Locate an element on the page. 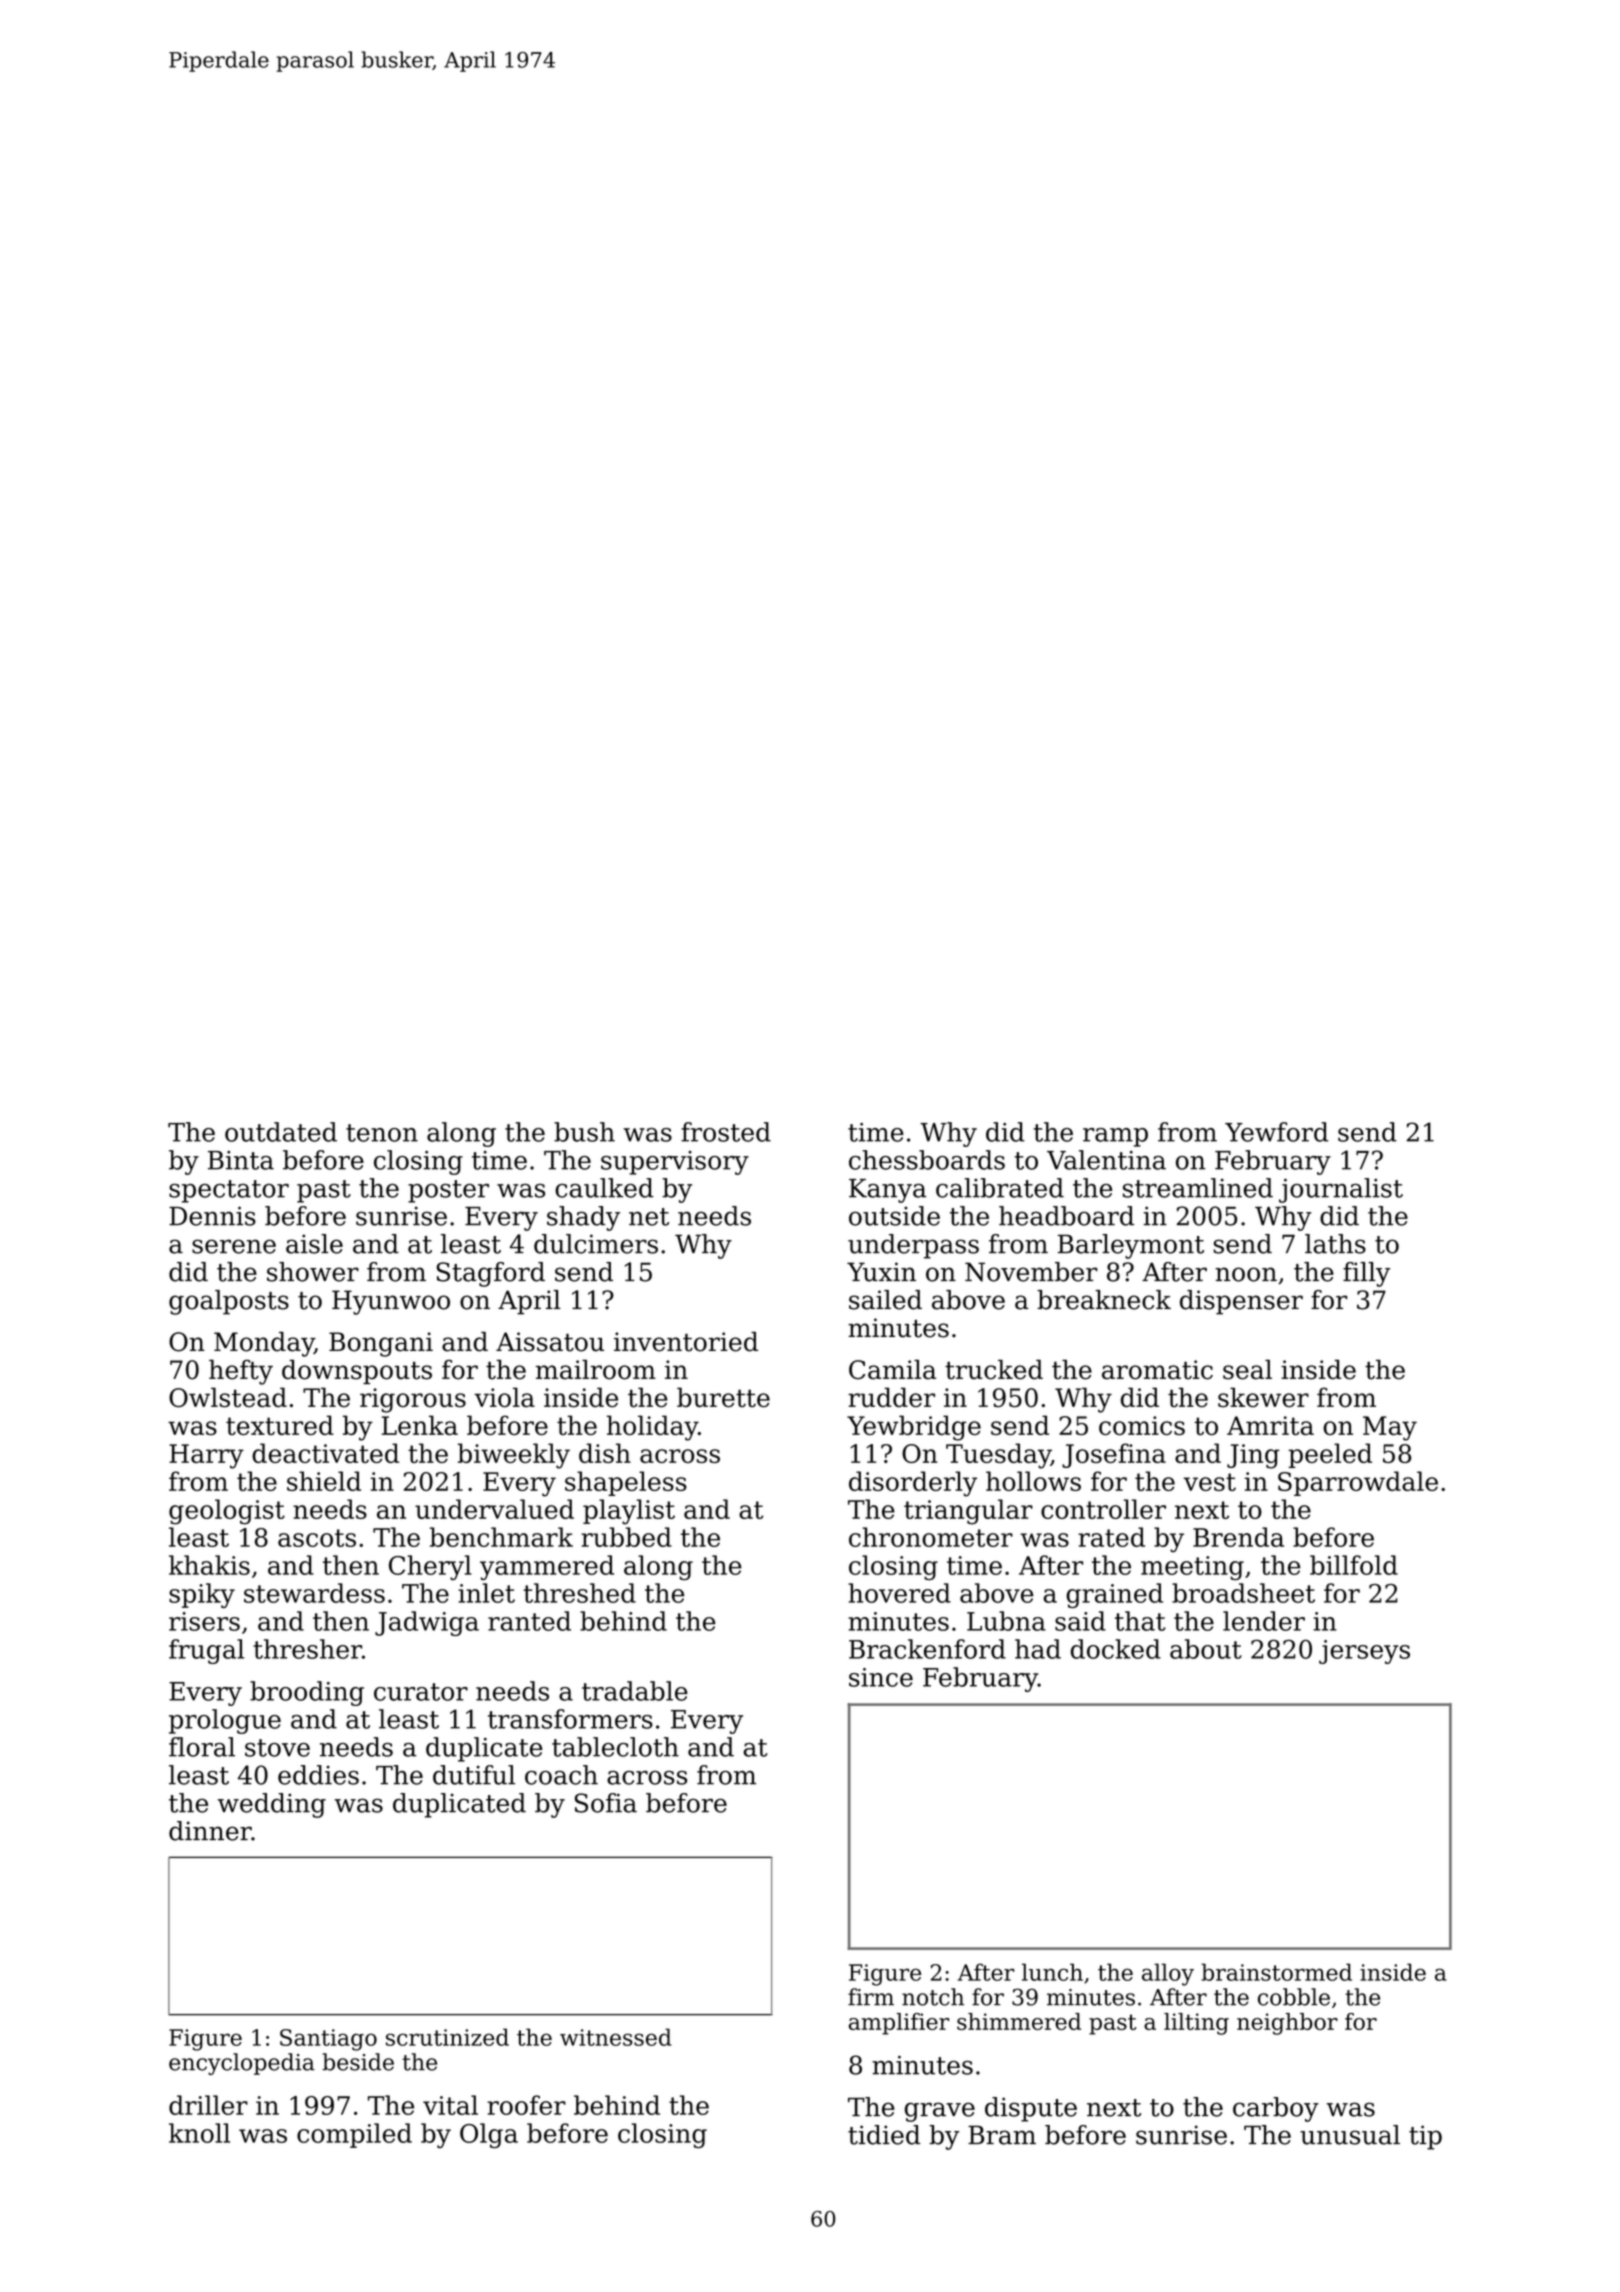  frosted is located at coordinates (726, 1132).
